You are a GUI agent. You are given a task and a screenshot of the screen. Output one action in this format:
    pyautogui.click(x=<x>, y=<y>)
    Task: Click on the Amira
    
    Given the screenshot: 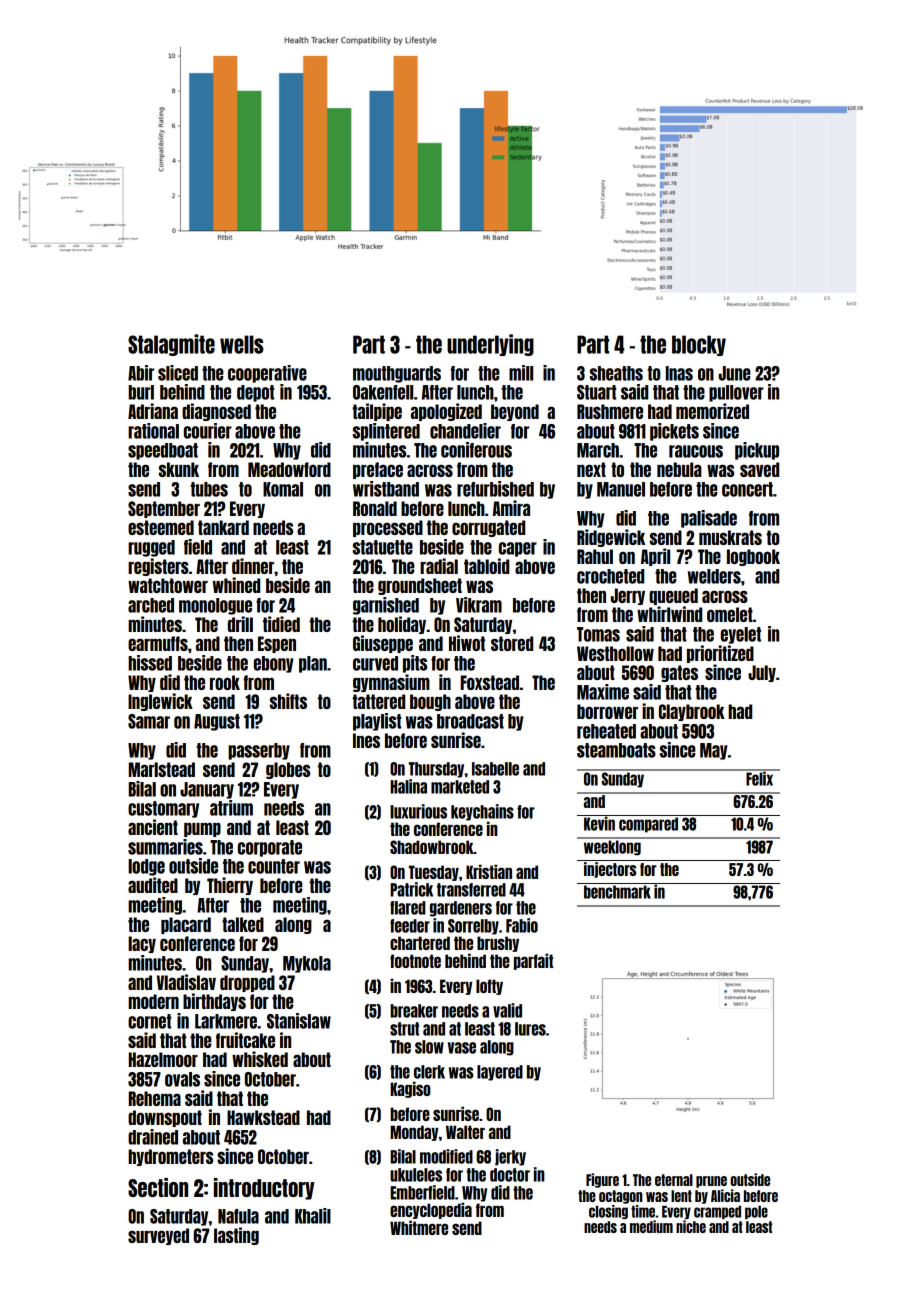 What is the action you would take?
    pyautogui.click(x=511, y=508)
